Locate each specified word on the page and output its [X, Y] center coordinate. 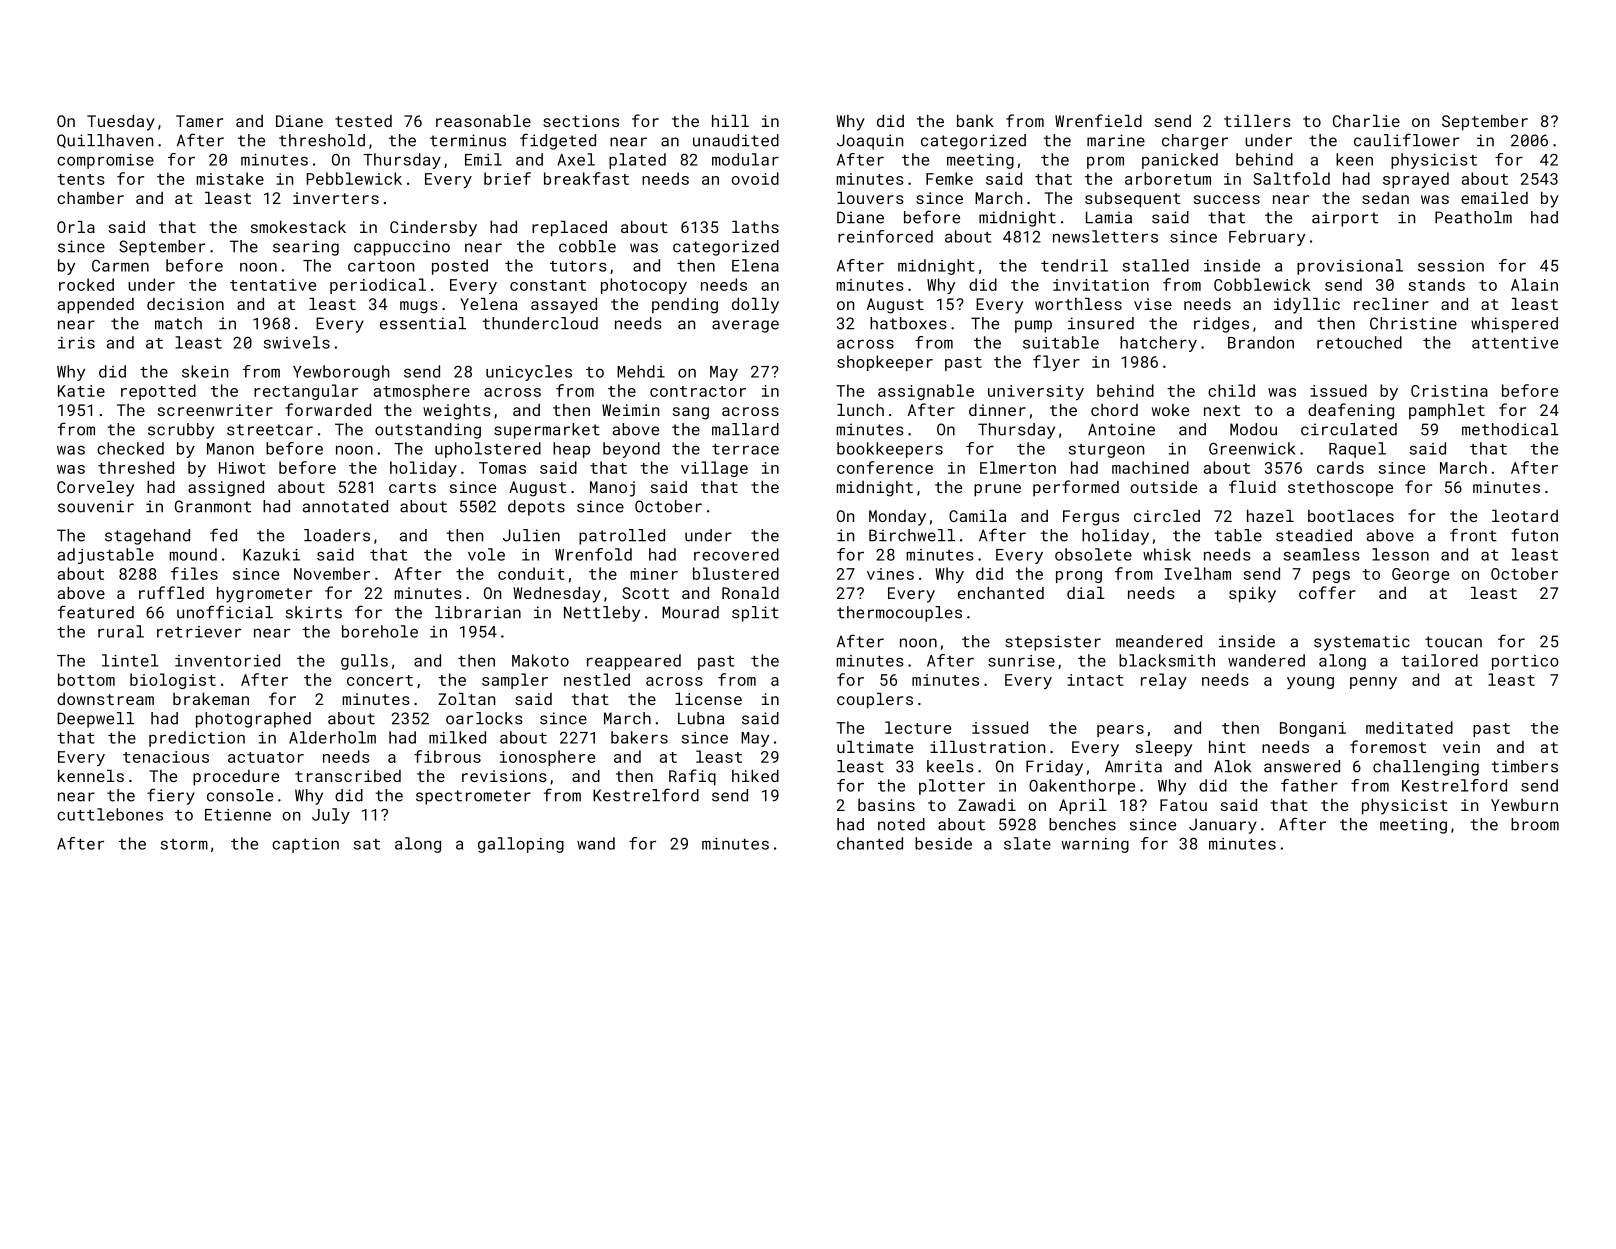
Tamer [199, 121]
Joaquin [870, 142]
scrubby [181, 431]
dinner [997, 410]
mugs [419, 307]
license [708, 699]
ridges [1221, 325]
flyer [1056, 363]
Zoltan [466, 699]
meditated [1409, 727]
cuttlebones [110, 814]
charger [1195, 142]
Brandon [1261, 342]
